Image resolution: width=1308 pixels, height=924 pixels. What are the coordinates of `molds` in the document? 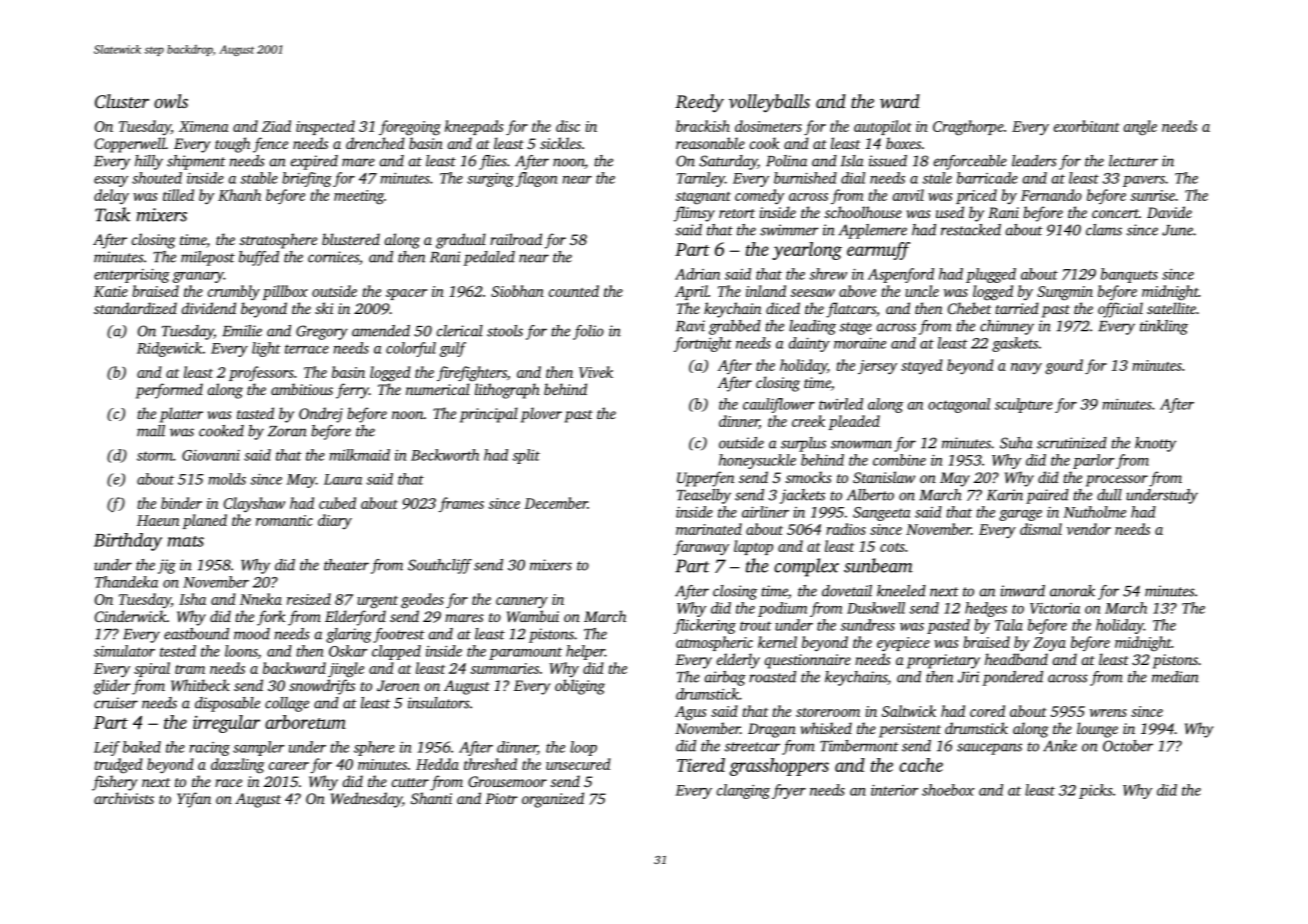 It's located at (227, 479).
